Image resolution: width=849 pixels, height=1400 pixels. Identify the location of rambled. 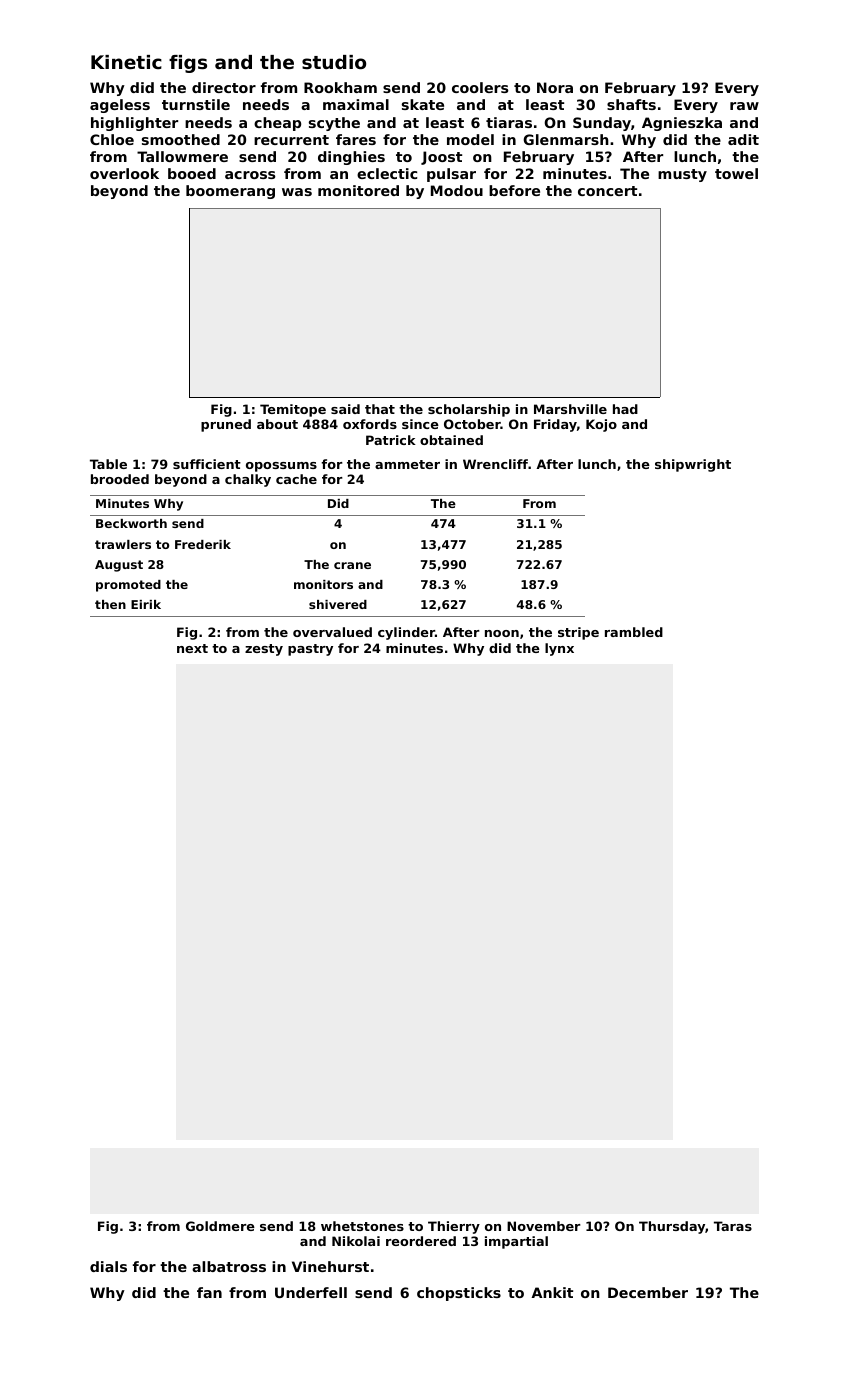
(634, 632).
